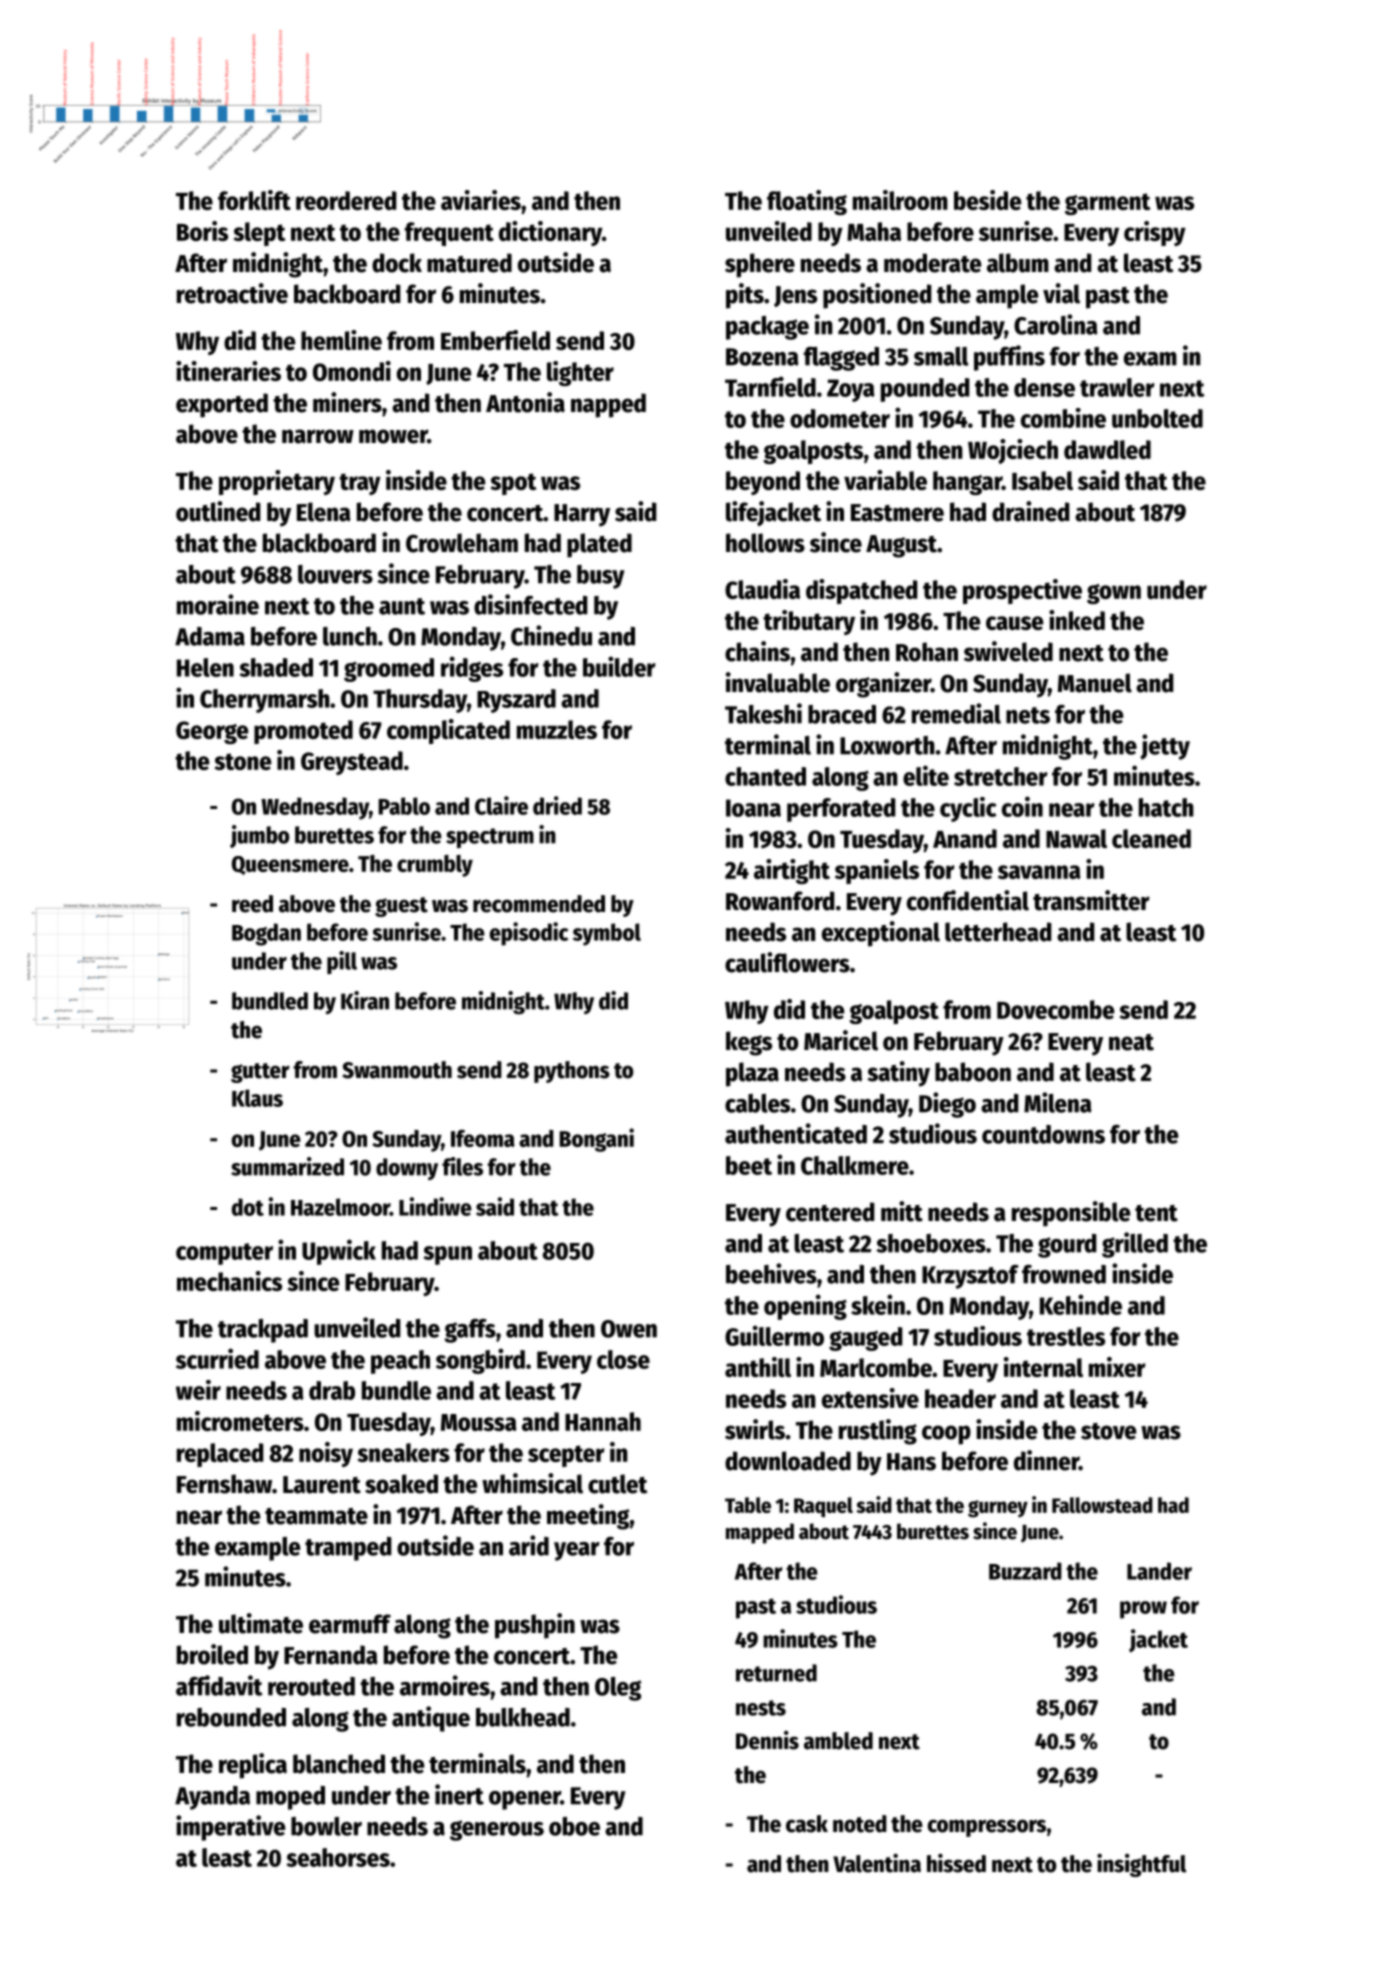 This document has height=1969, width=1386. Describe the element at coordinates (1025, 1571) in the document. I see `Buzzard` at that location.
